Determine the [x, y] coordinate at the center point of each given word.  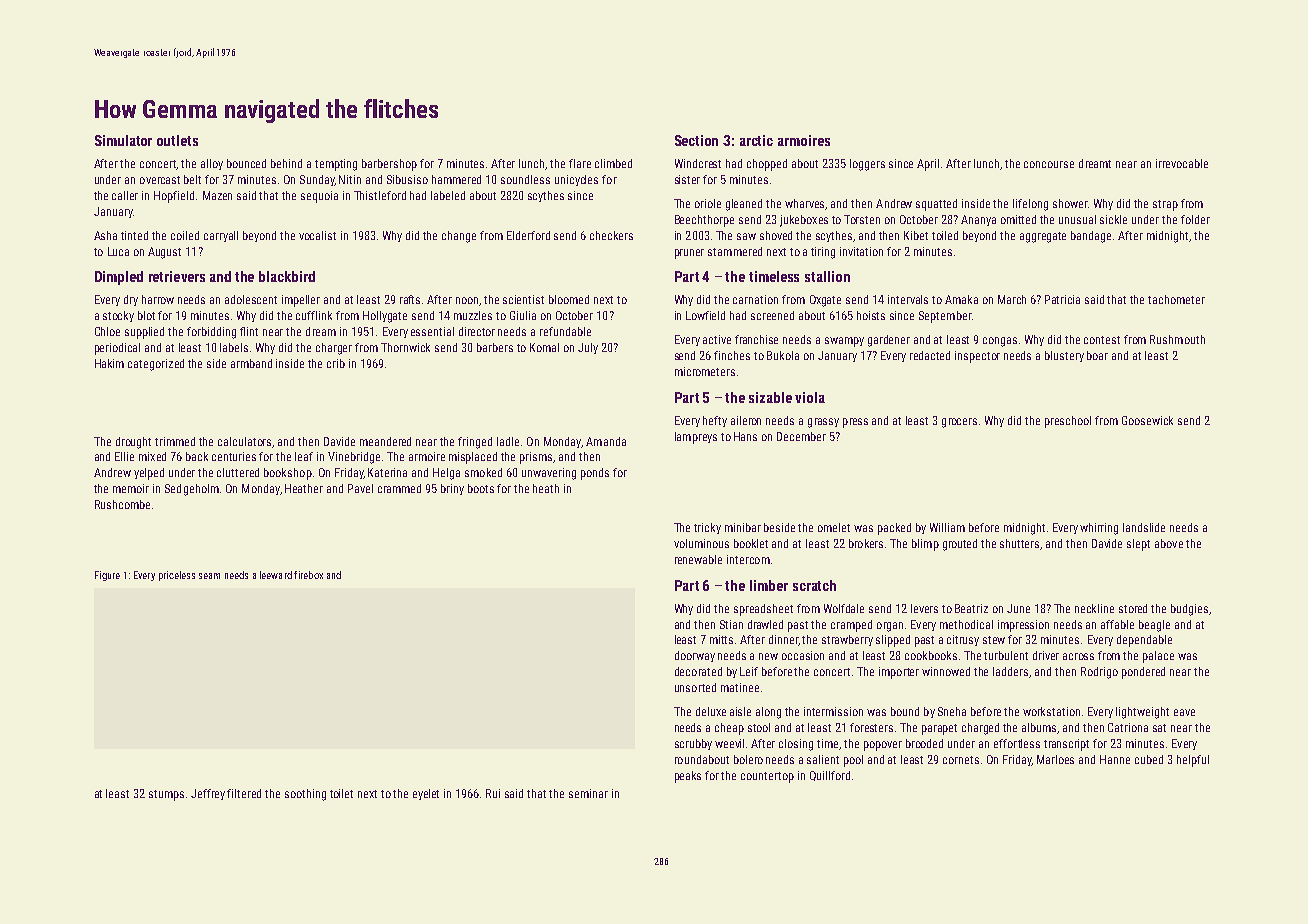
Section [696, 140]
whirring [1099, 529]
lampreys [696, 438]
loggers [867, 165]
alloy [212, 164]
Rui [493, 793]
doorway [695, 656]
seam [209, 576]
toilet [341, 793]
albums [1040, 728]
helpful [1193, 761]
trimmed [175, 441]
